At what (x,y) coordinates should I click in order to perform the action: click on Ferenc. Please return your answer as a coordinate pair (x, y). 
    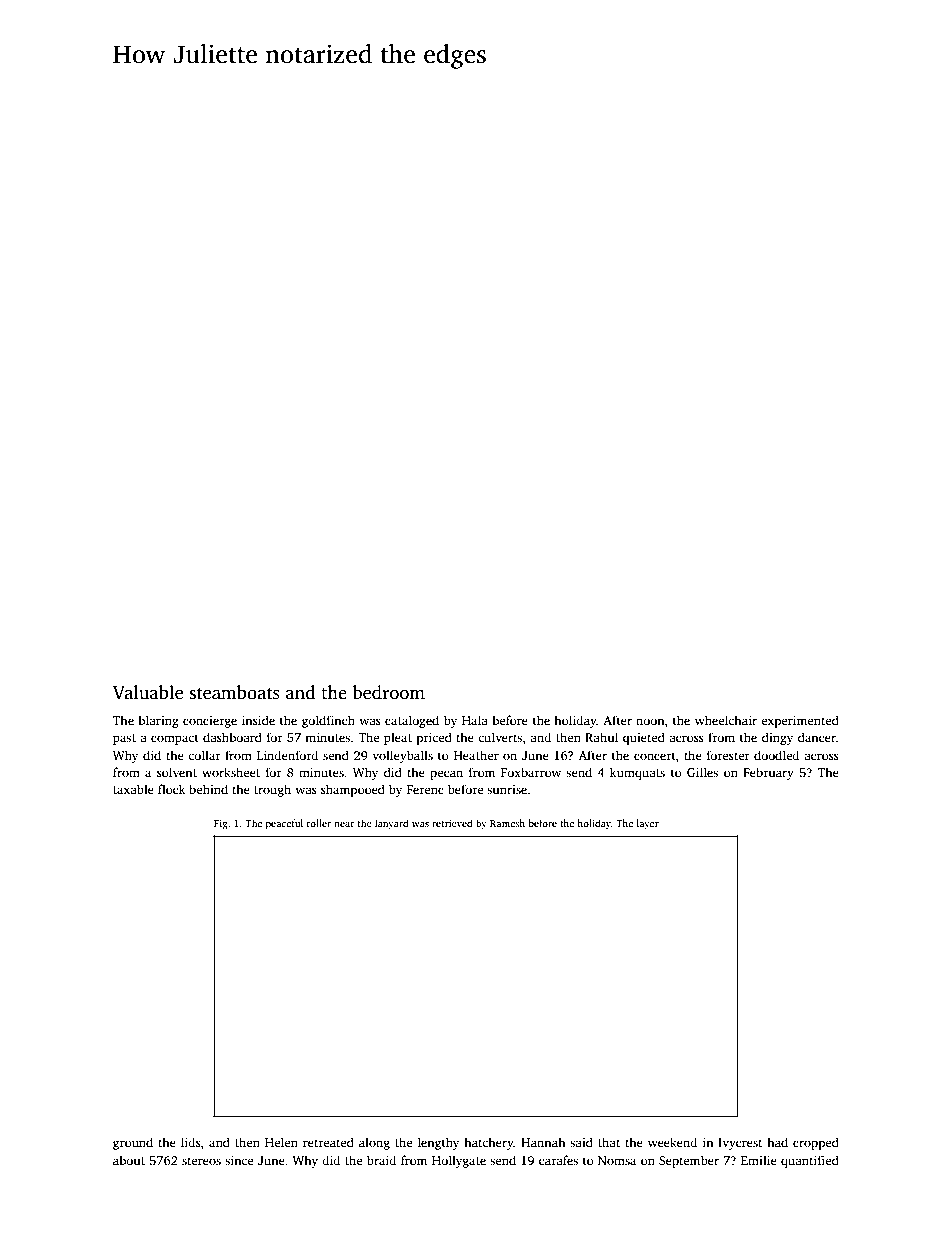
    Looking at the image, I should click on (425, 789).
